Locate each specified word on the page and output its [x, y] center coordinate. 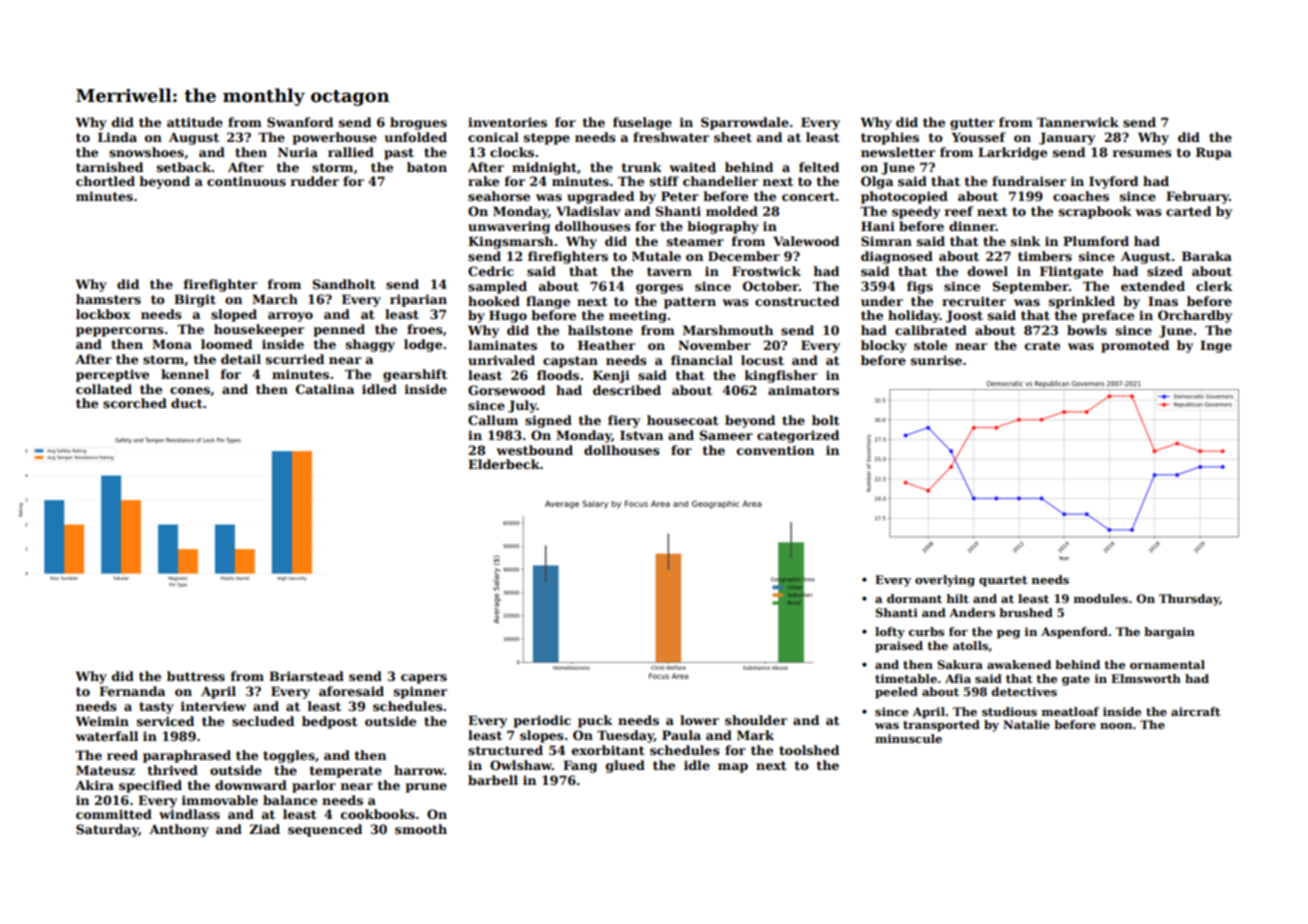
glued [625, 766]
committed [114, 814]
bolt [826, 420]
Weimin [102, 721]
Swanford [300, 122]
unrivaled [501, 360]
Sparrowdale [745, 123]
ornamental [1167, 664]
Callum [493, 420]
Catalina [325, 389]
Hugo [508, 316]
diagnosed [897, 257]
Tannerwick [1078, 122]
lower [699, 720]
